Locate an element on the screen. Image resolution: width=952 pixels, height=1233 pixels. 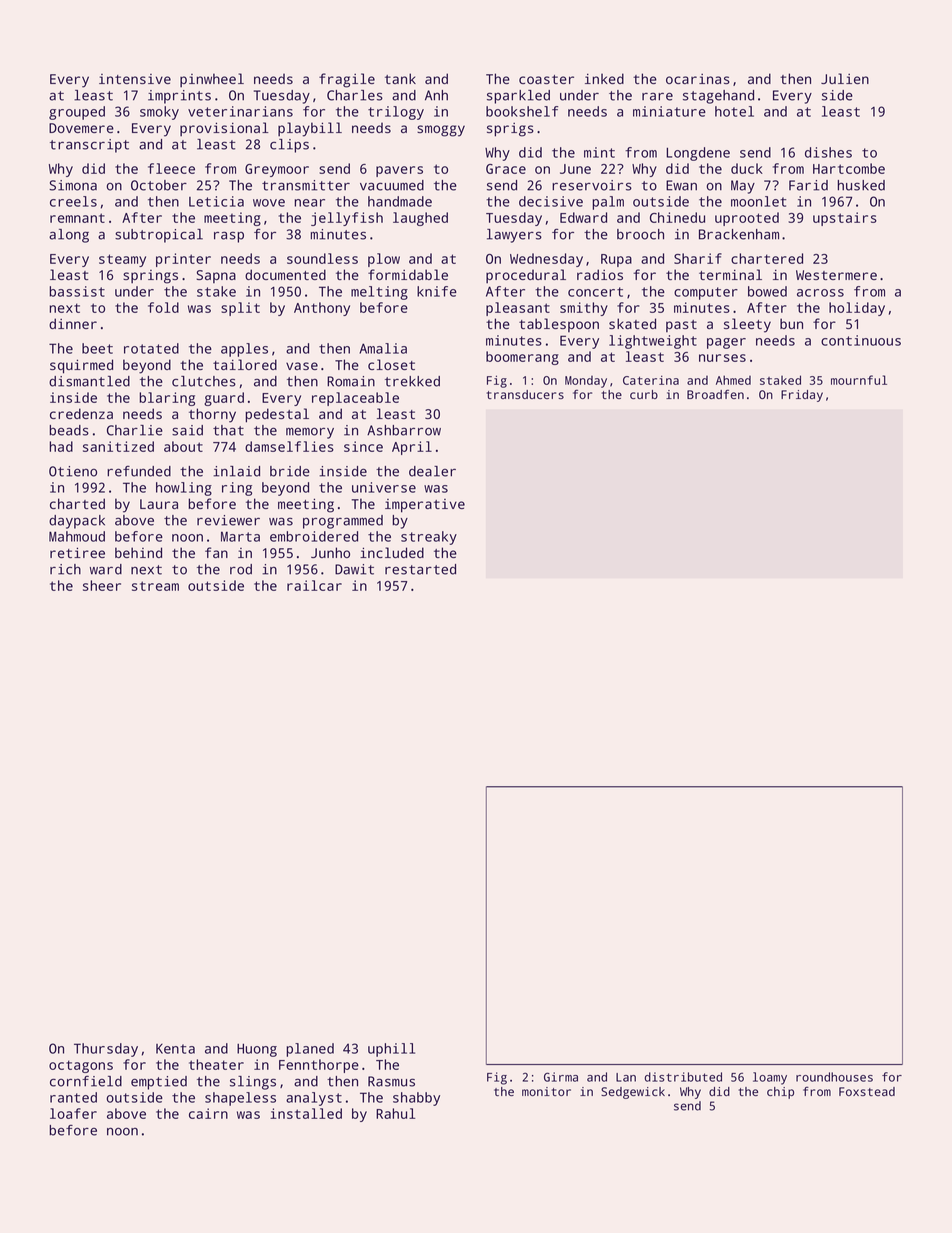
May is located at coordinates (743, 187).
